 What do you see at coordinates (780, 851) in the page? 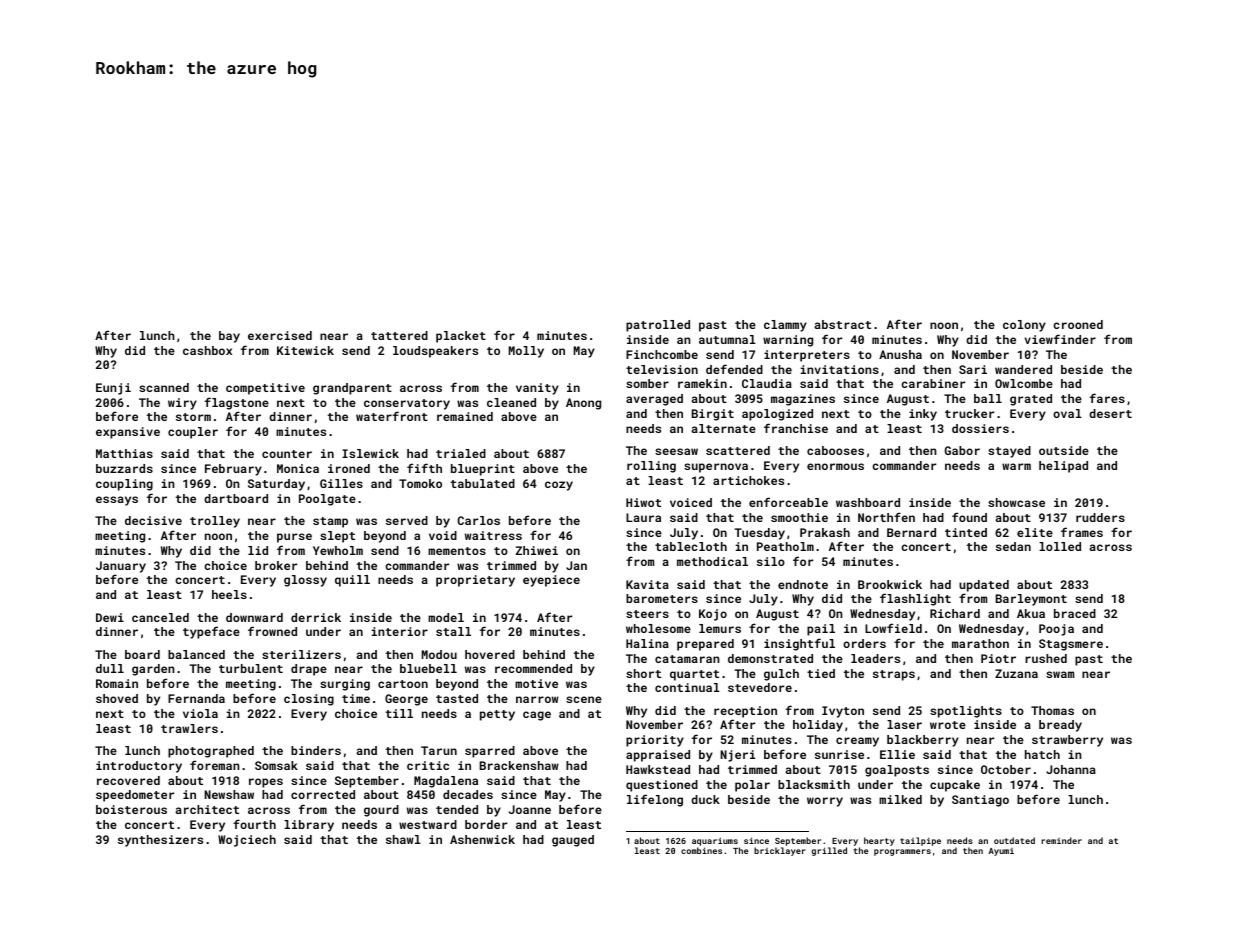
I see `bricklayer` at bounding box center [780, 851].
